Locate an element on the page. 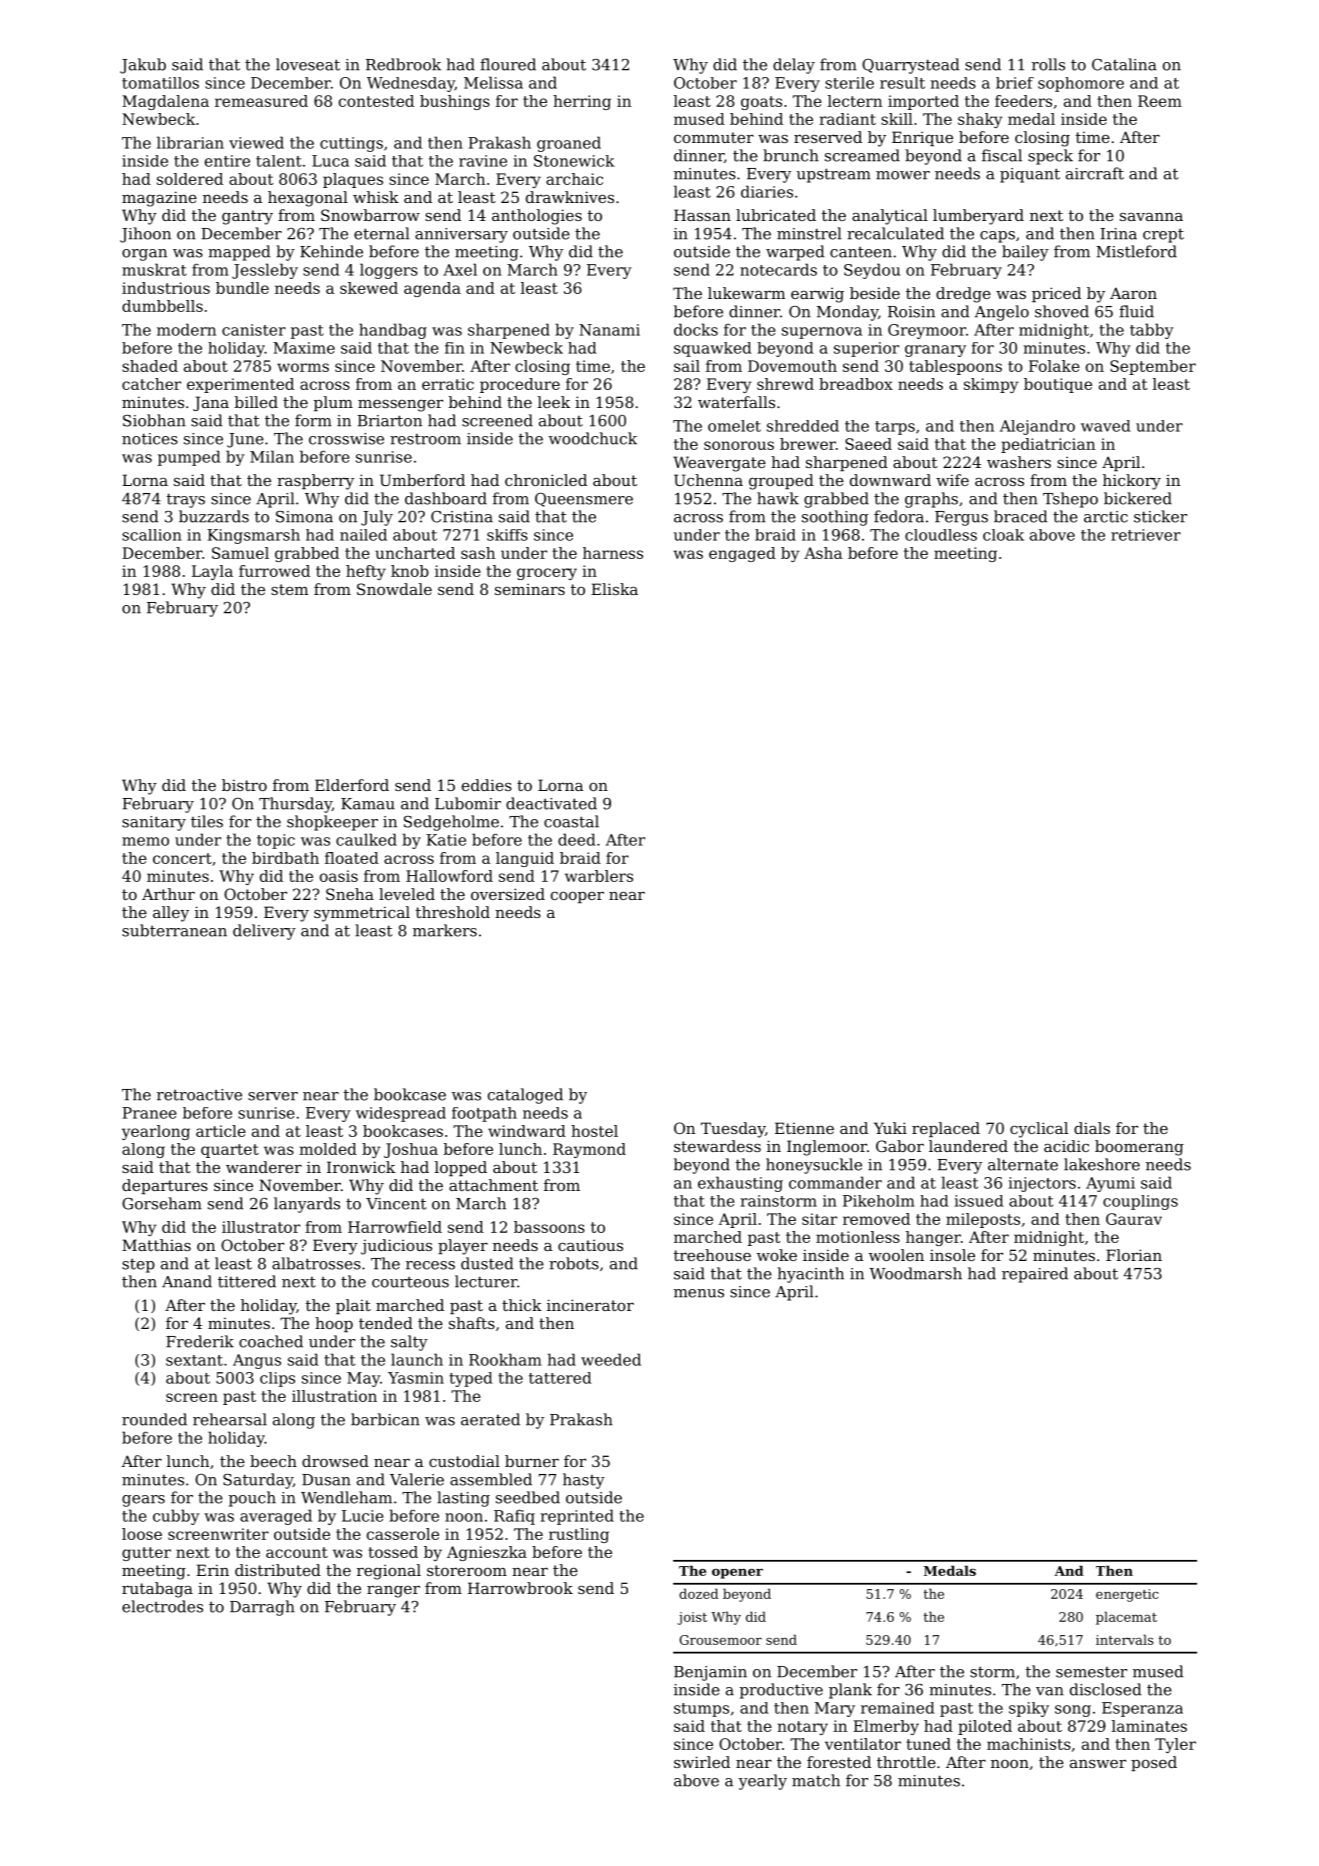  Darragh is located at coordinates (262, 1608).
